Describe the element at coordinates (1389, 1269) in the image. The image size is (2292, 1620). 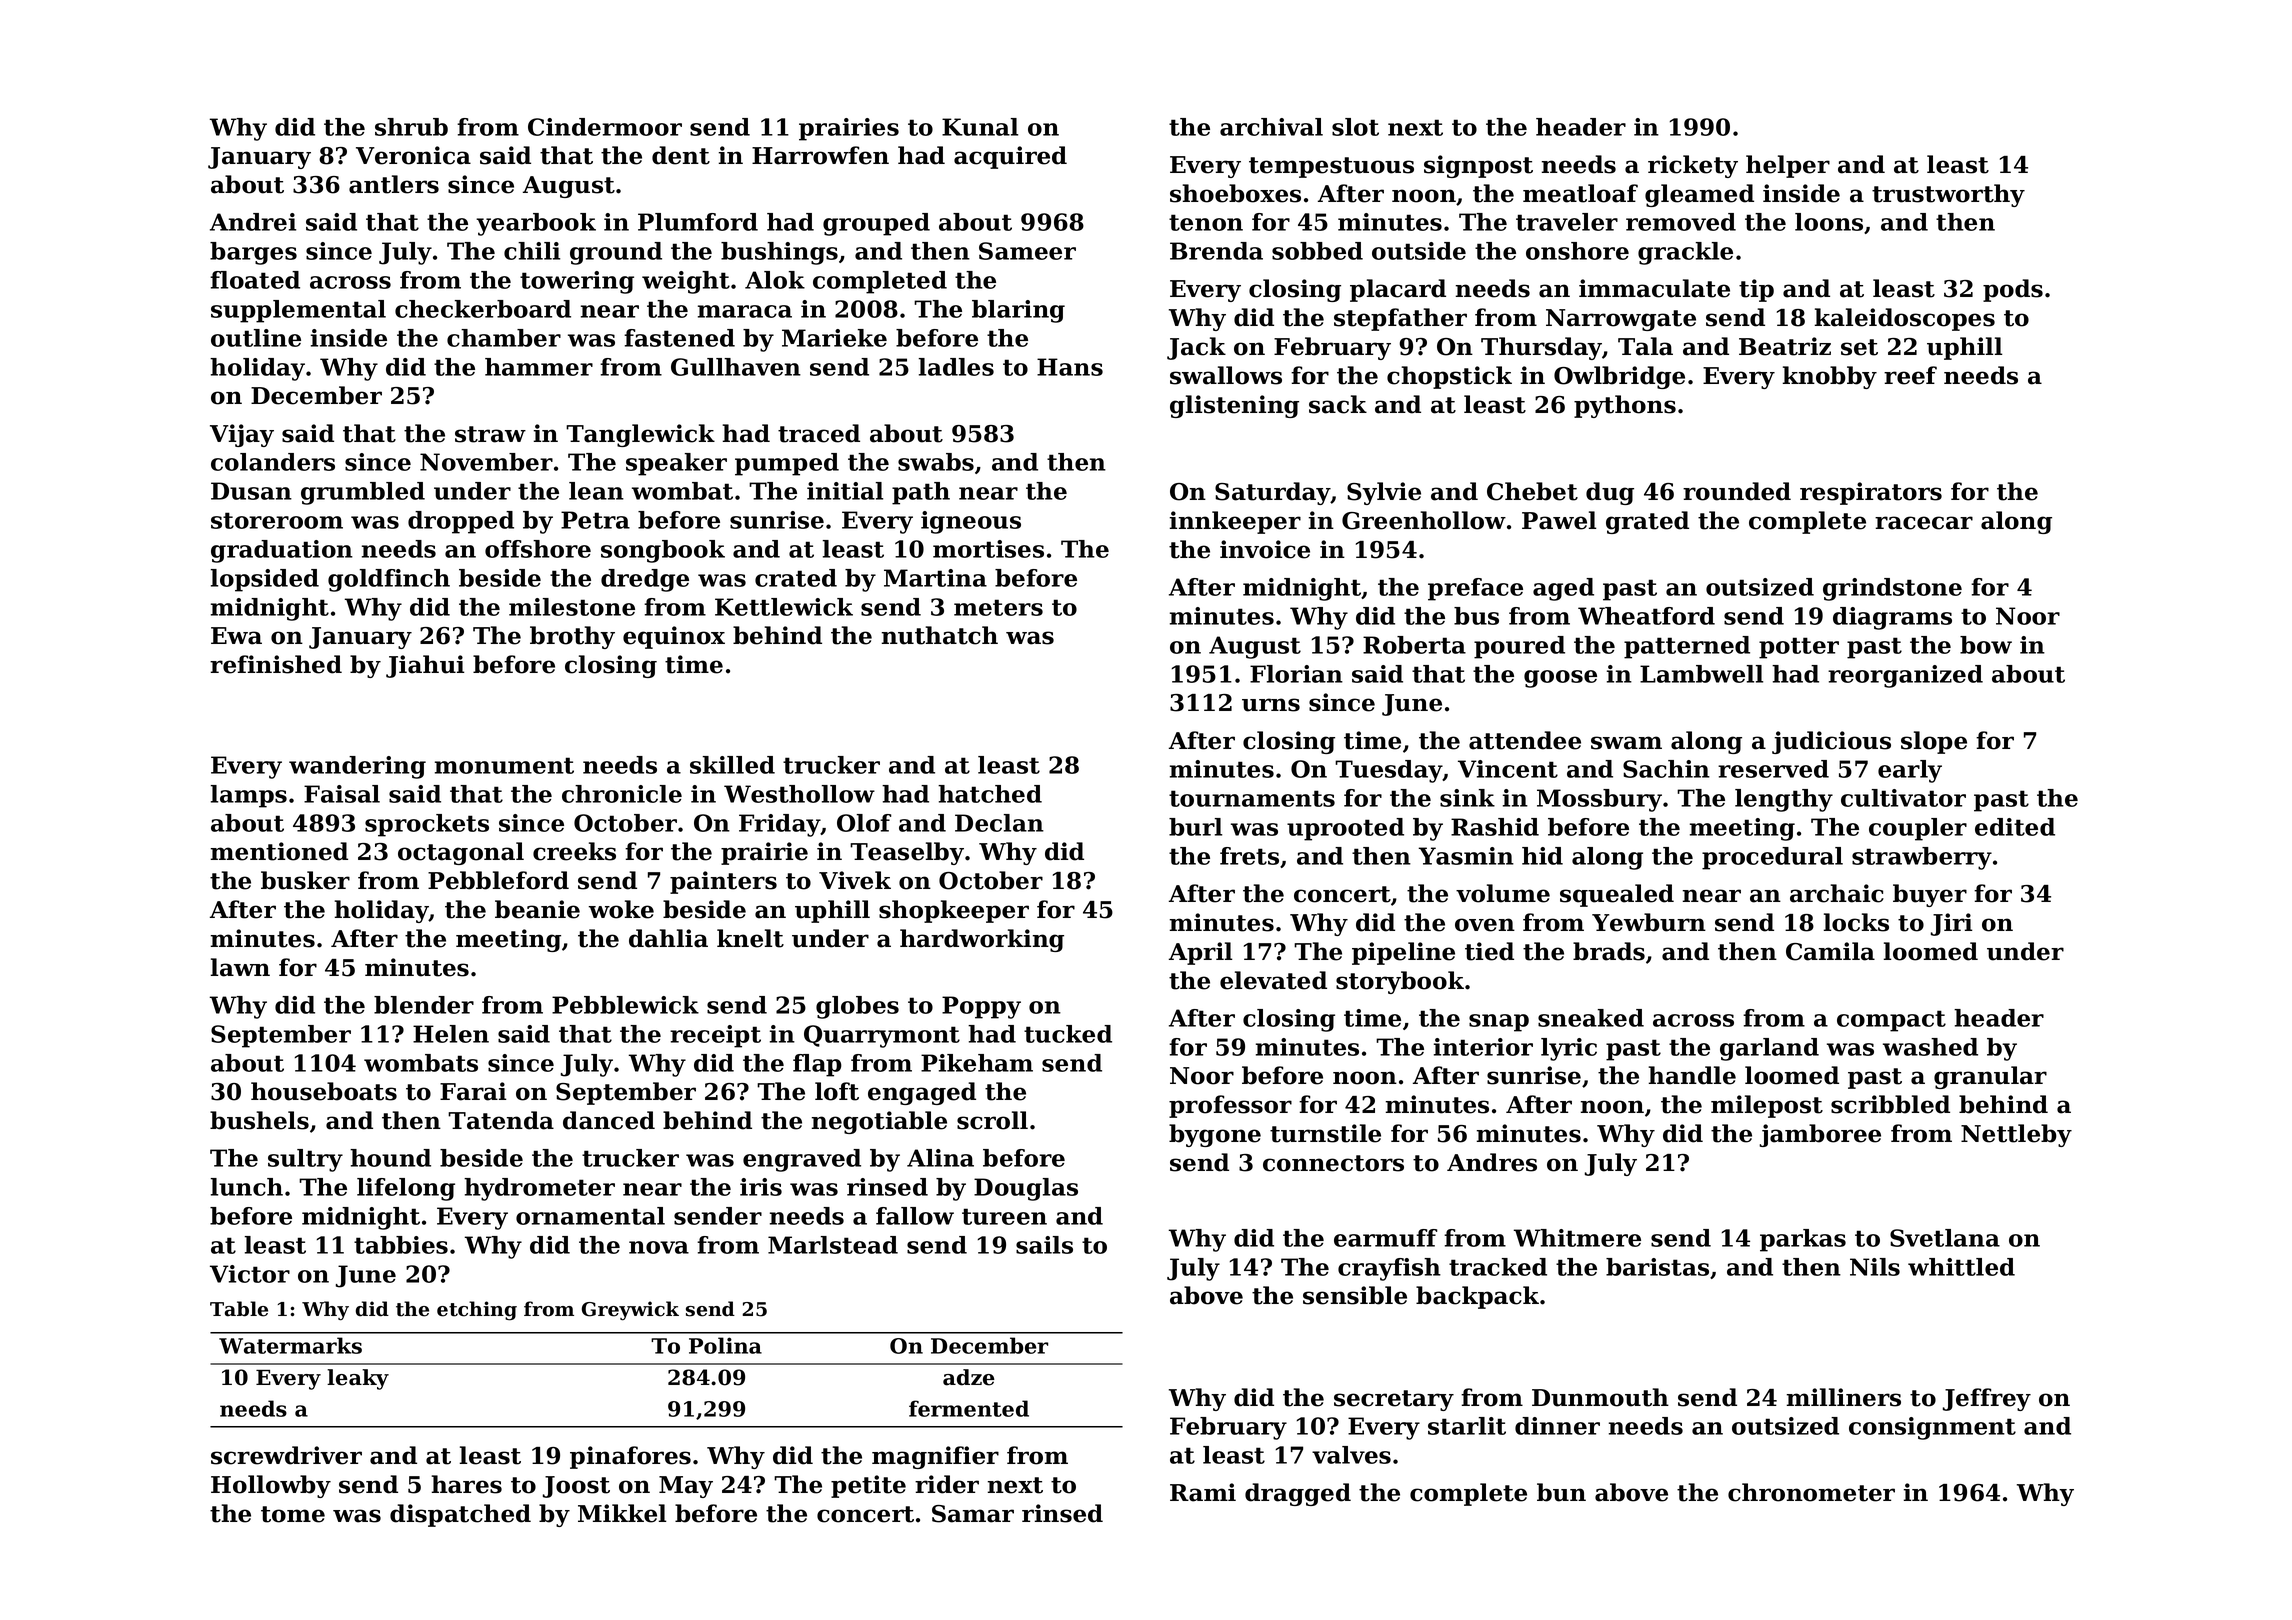
I see `crayfish` at that location.
